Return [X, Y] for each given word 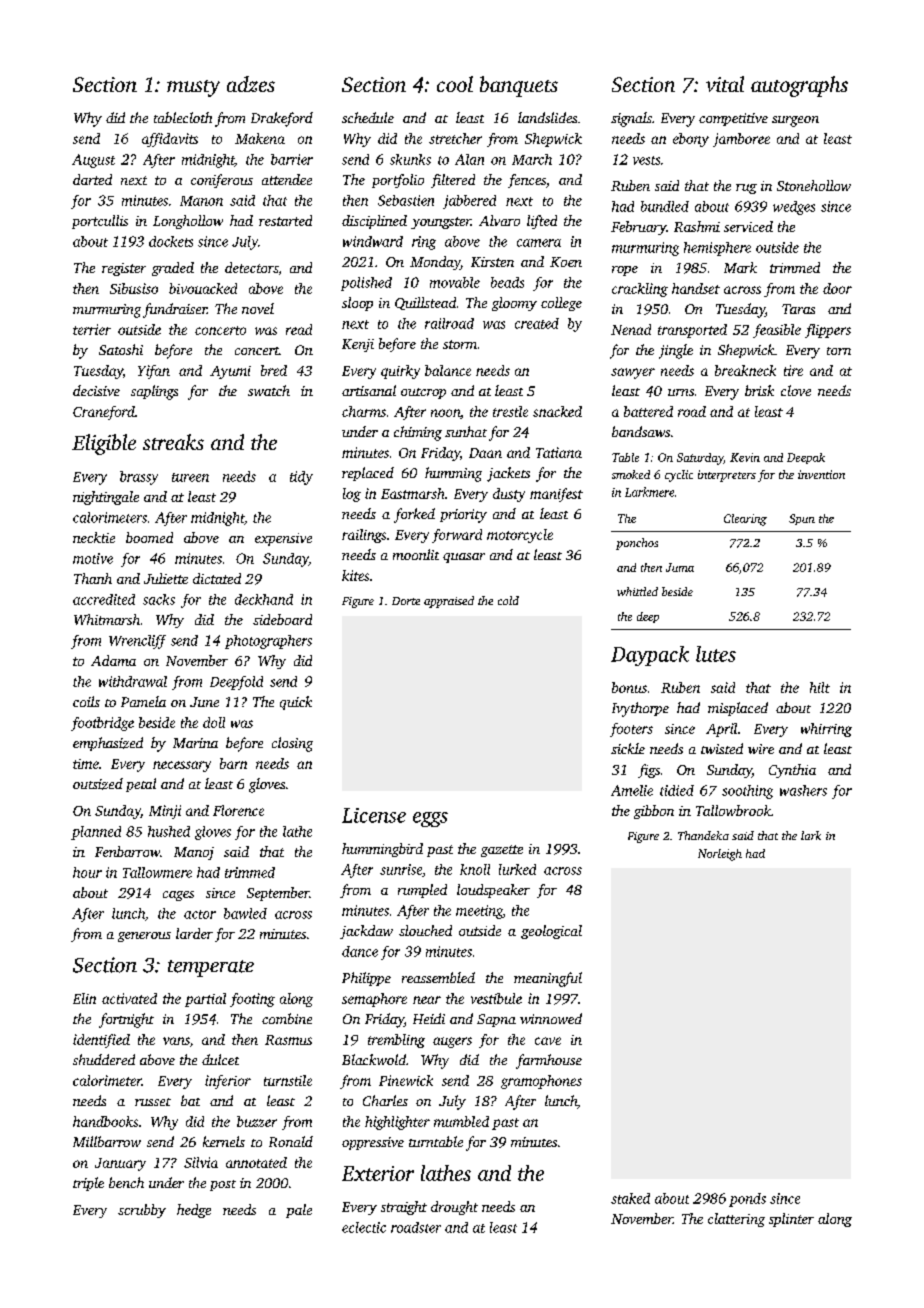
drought [454, 1208]
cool [455, 84]
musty [193, 88]
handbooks [105, 1121]
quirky [400, 372]
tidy [301, 478]
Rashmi [697, 226]
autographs [799, 86]
